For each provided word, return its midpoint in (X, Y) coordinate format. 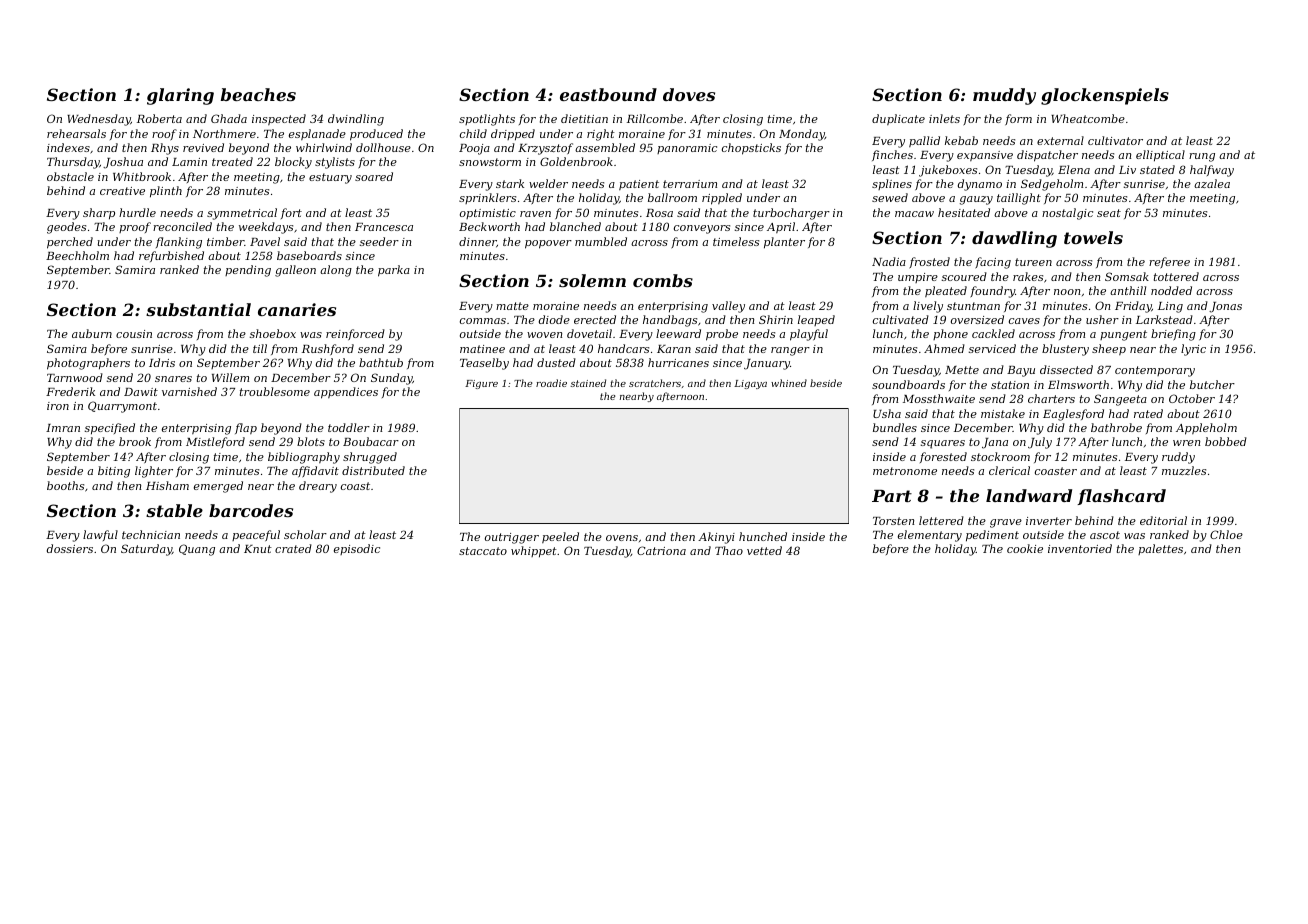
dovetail (589, 333)
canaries (297, 309)
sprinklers (487, 198)
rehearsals (76, 133)
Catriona (661, 550)
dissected (1066, 369)
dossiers (70, 548)
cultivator (1115, 140)
